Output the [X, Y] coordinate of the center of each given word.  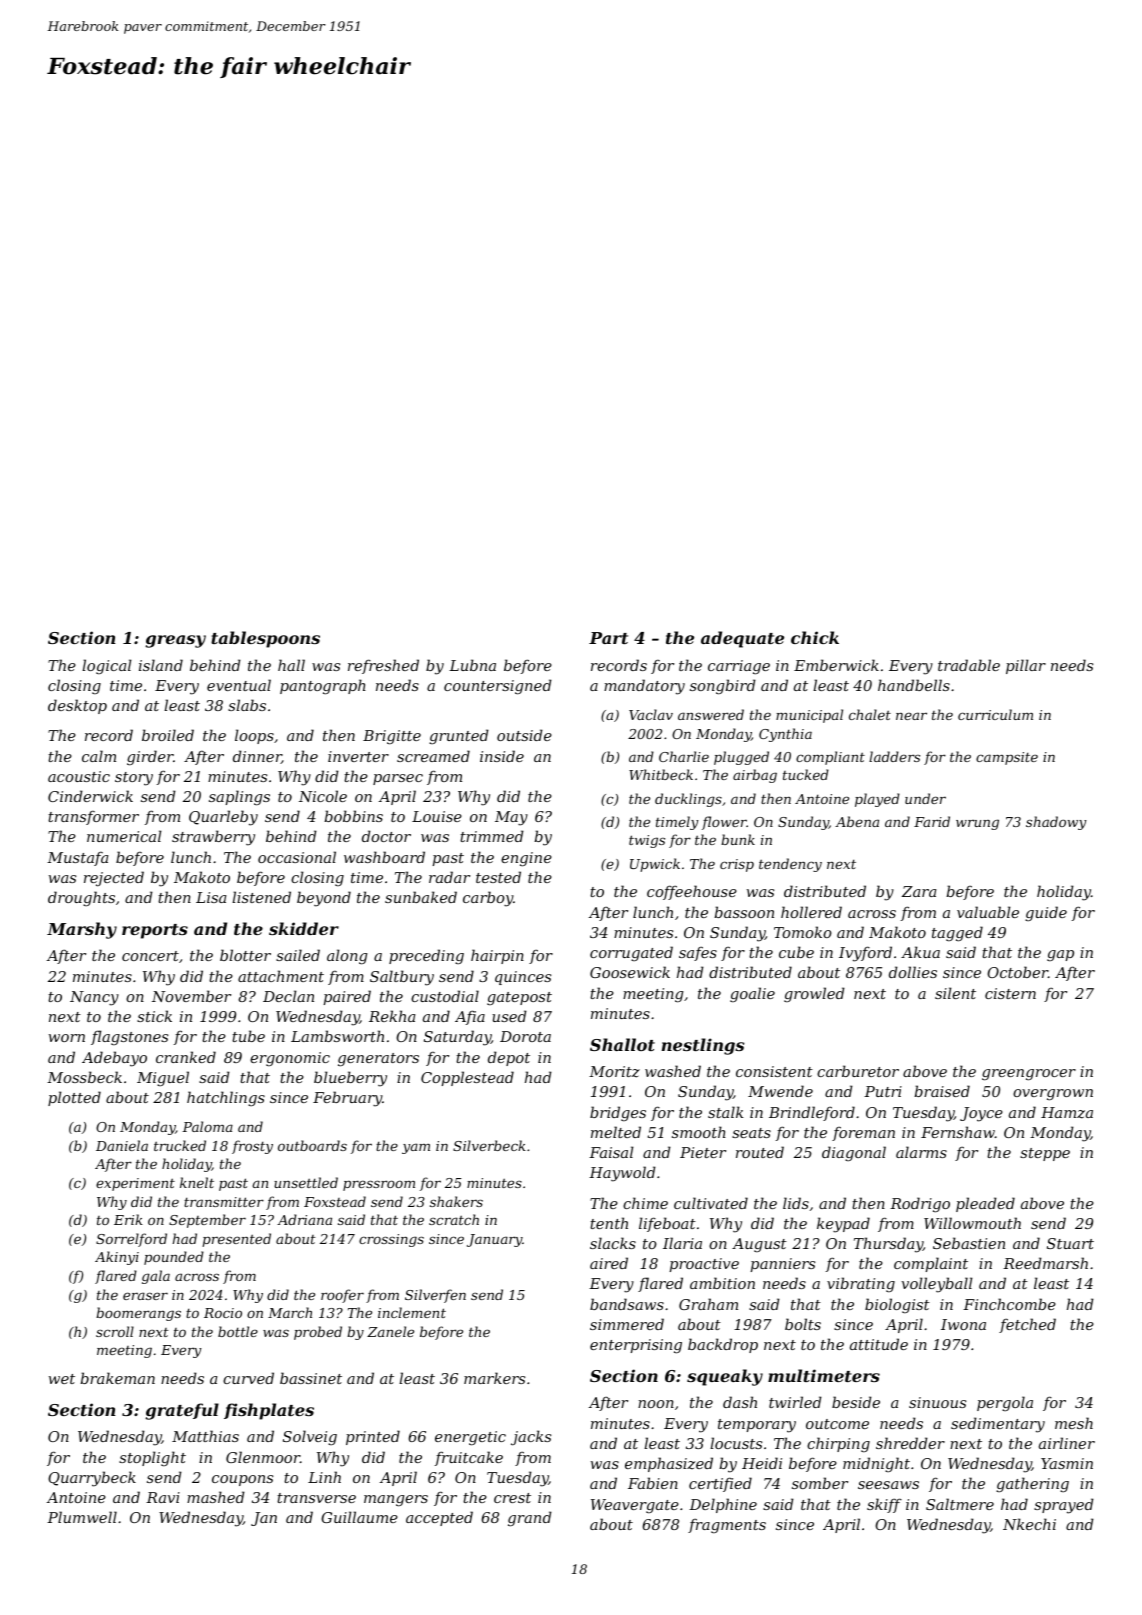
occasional [297, 857]
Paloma [207, 1126]
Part [608, 638]
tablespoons [265, 639]
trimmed [492, 836]
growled [814, 995]
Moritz [614, 1072]
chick [815, 637]
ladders [894, 756]
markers [494, 1378]
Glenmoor [263, 1457]
